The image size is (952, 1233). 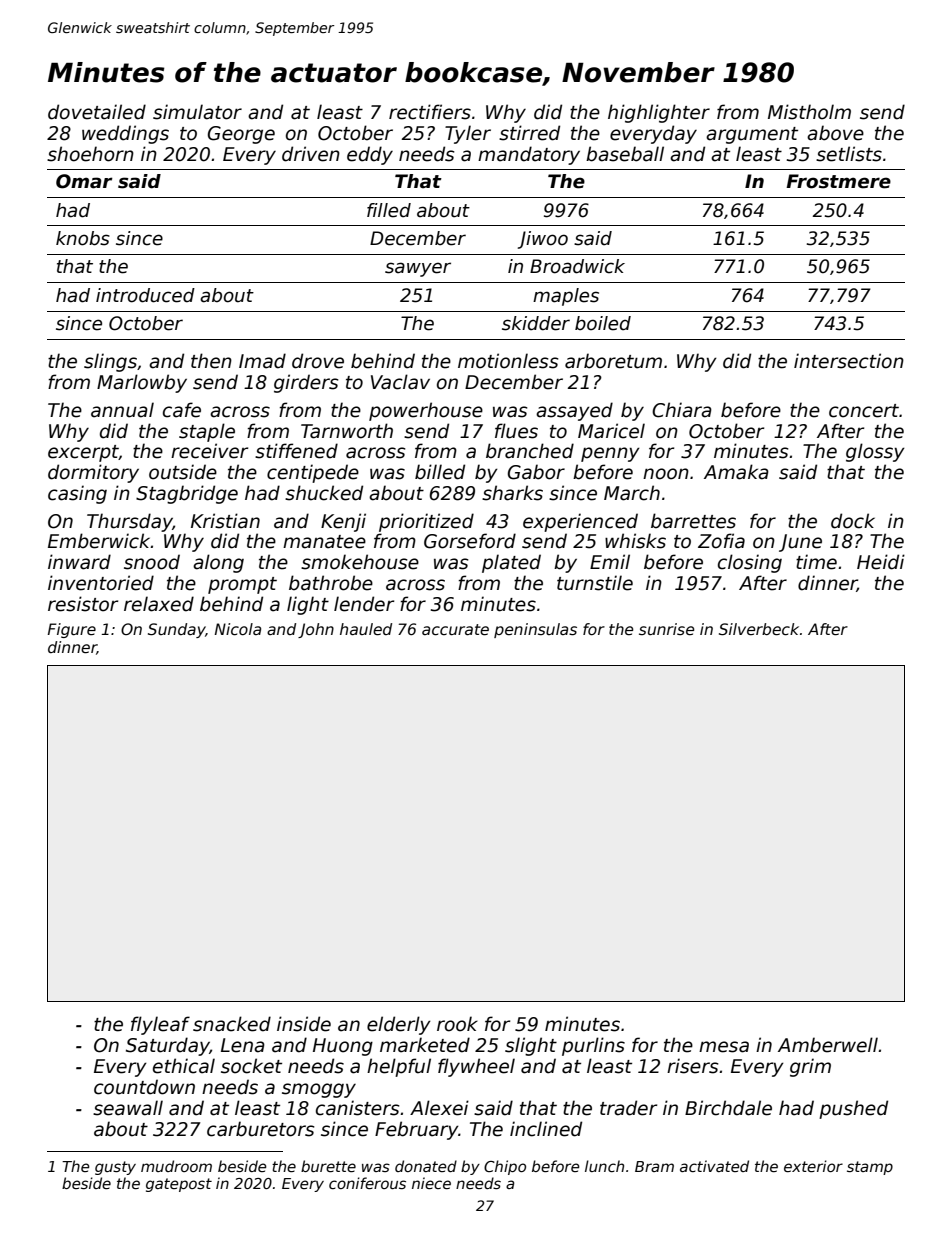 I want to click on flyleaf, so click(x=160, y=1025).
